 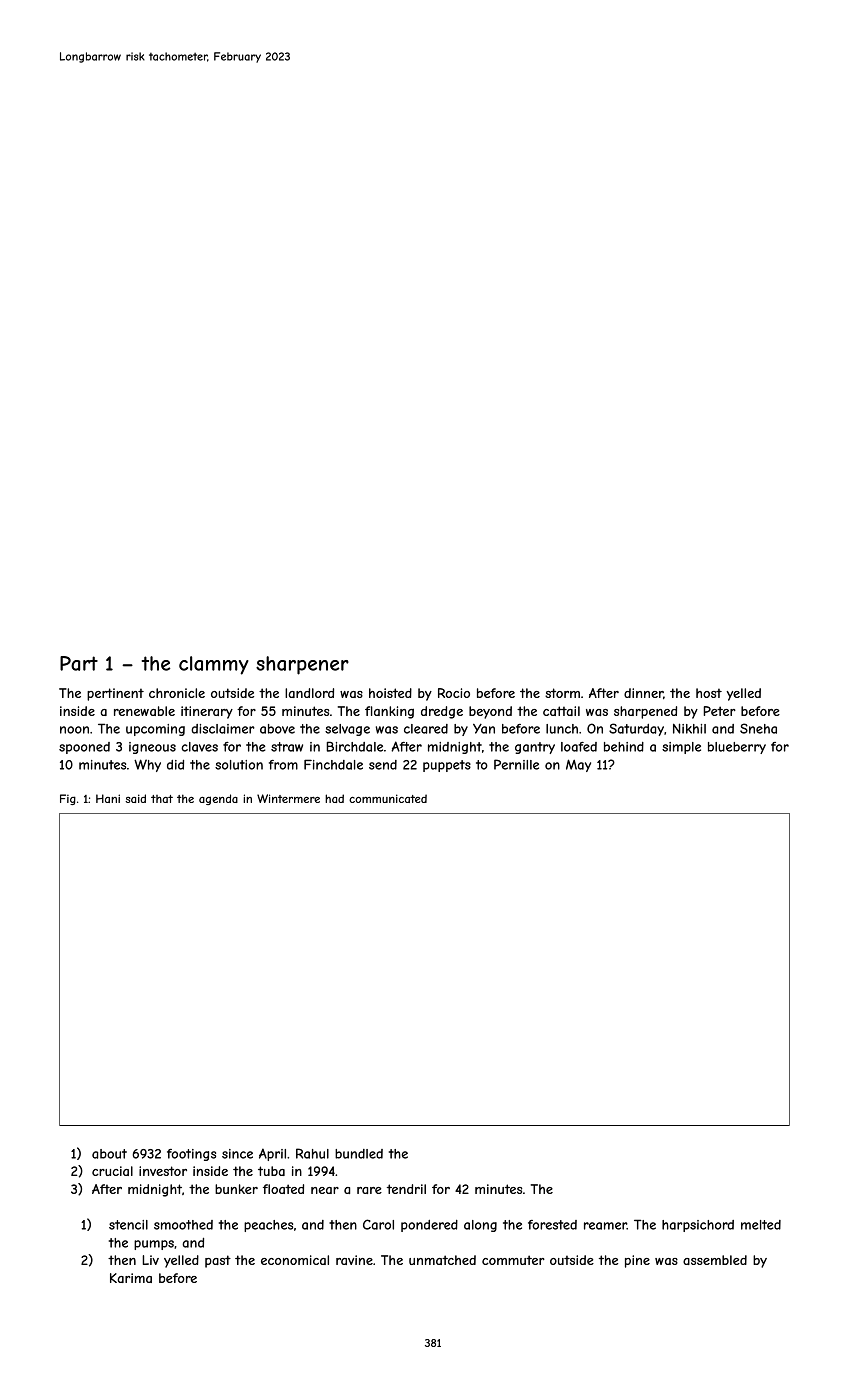 I want to click on communicated, so click(x=388, y=798).
